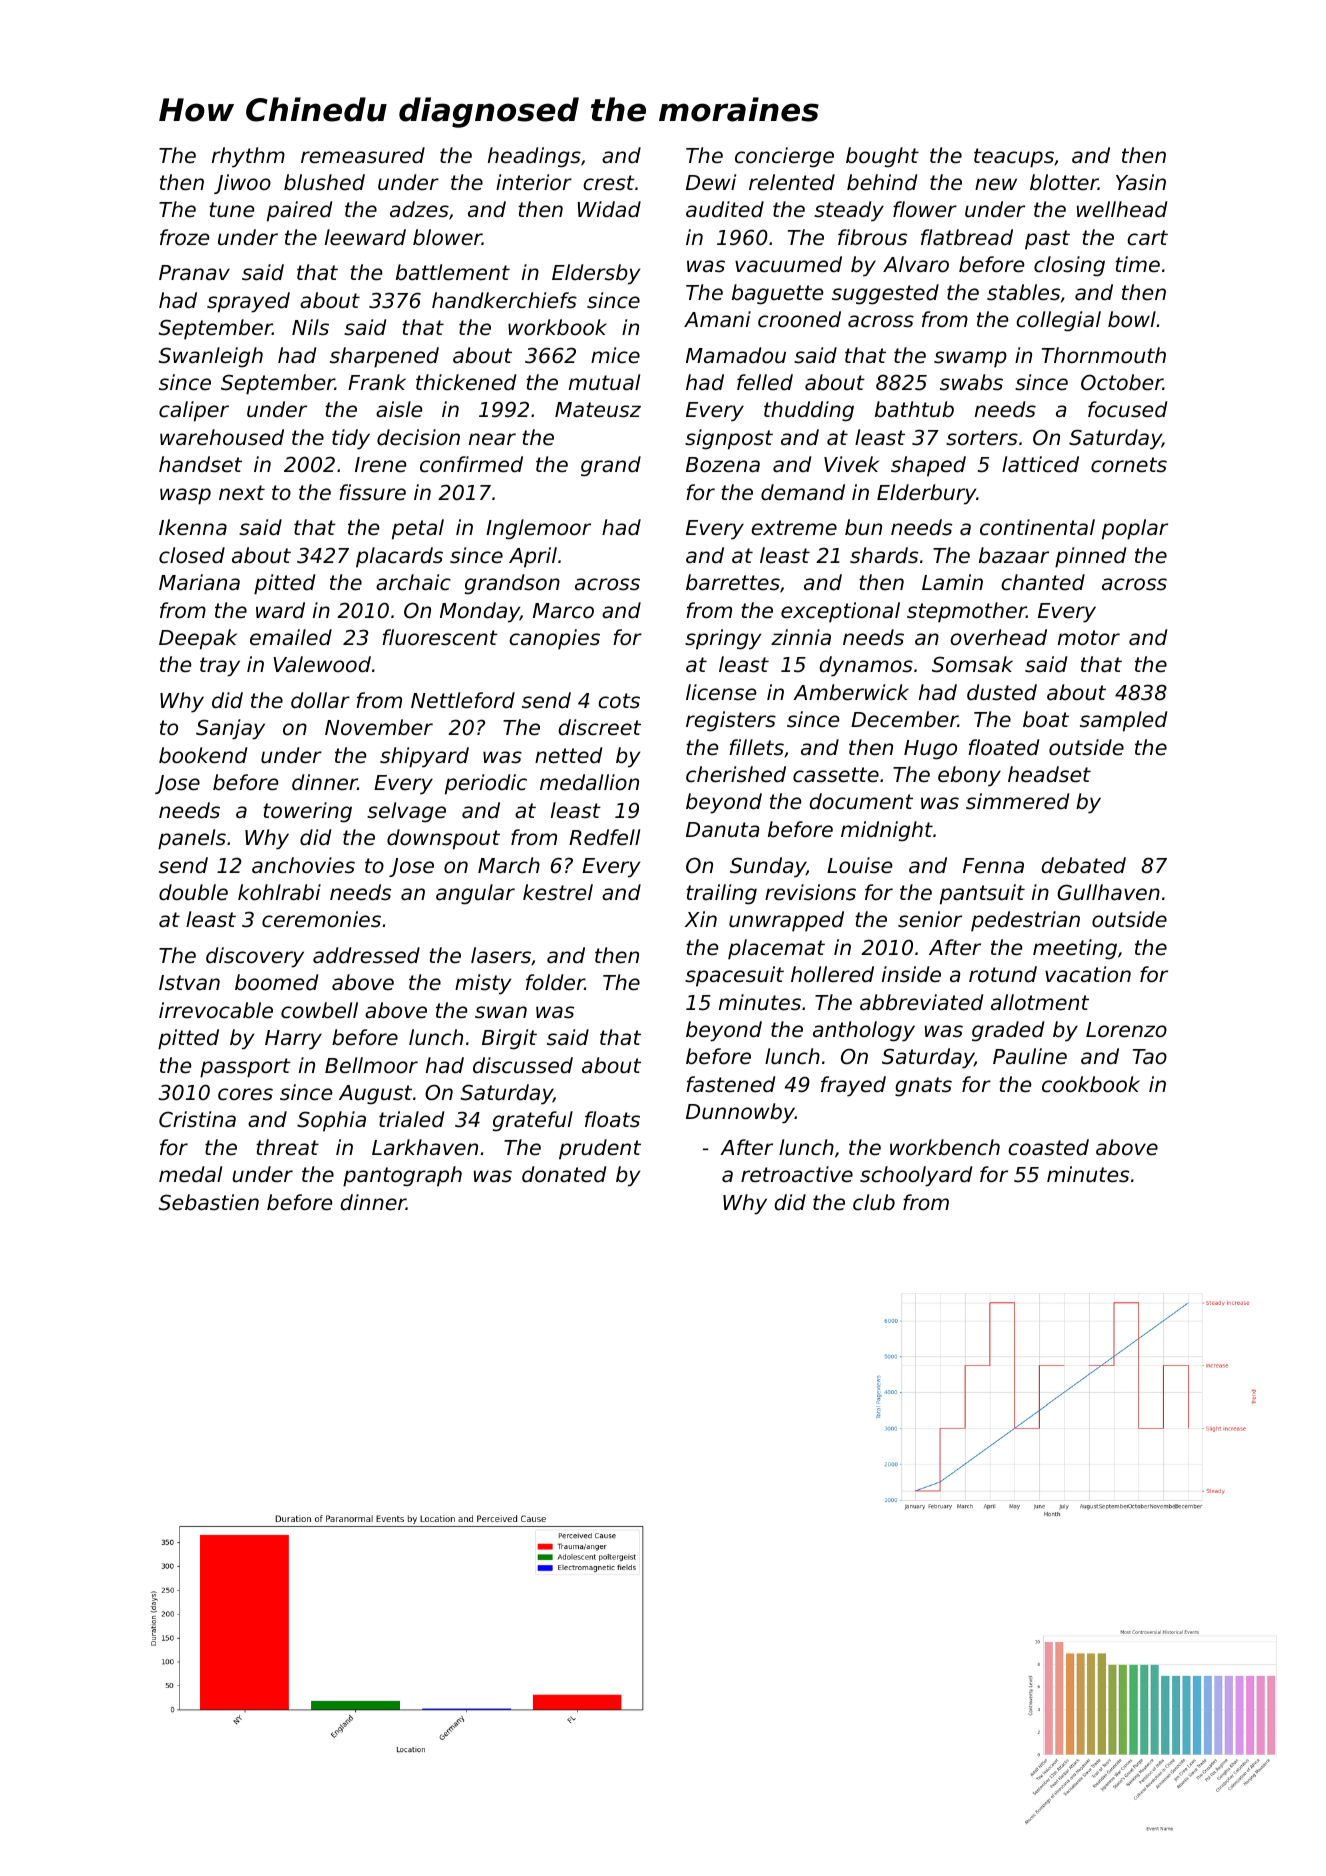 This screenshot has width=1326, height=1876. I want to click on donated, so click(564, 1174).
